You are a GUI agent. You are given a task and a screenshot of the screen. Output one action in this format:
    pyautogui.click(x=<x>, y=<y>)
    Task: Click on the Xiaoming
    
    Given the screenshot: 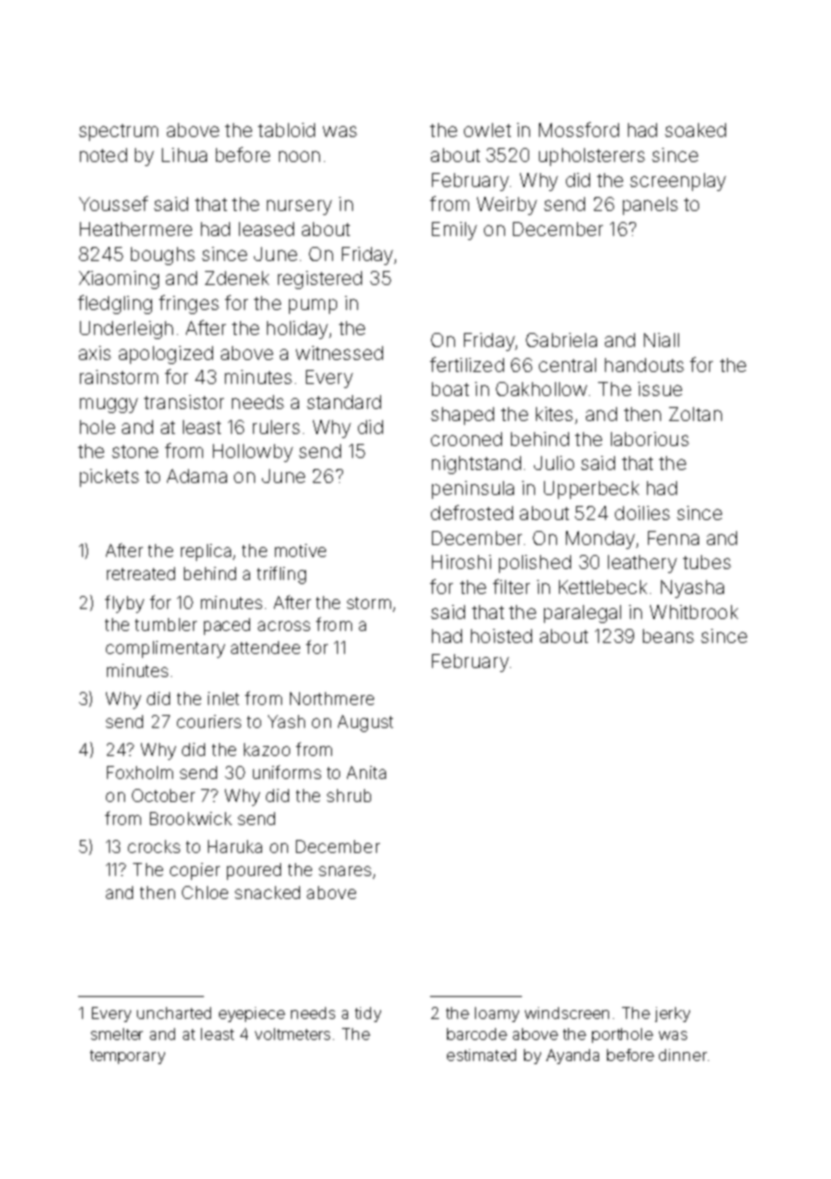 What is the action you would take?
    pyautogui.click(x=119, y=280)
